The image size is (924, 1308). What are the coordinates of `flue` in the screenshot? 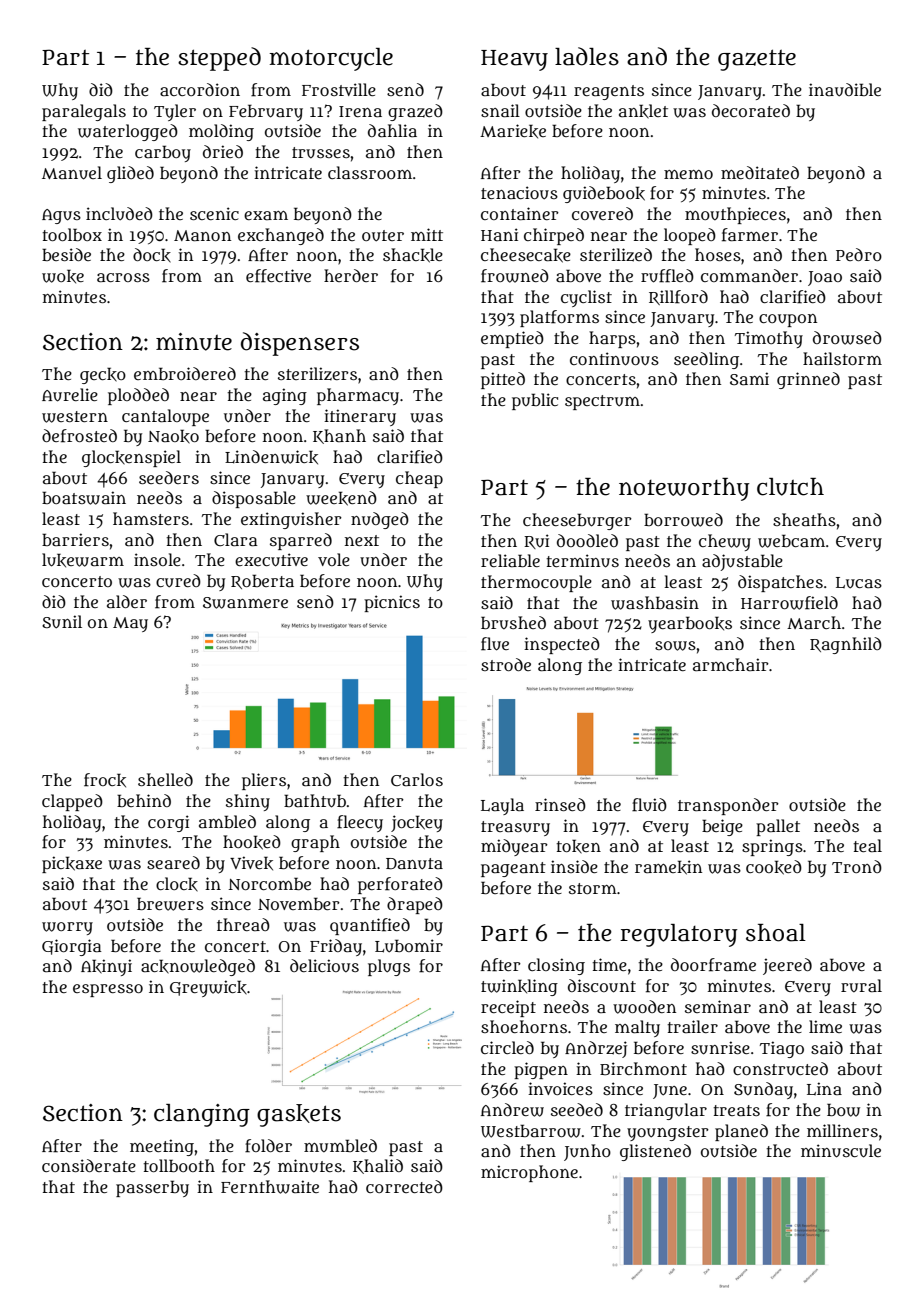 It's located at (495, 644).
